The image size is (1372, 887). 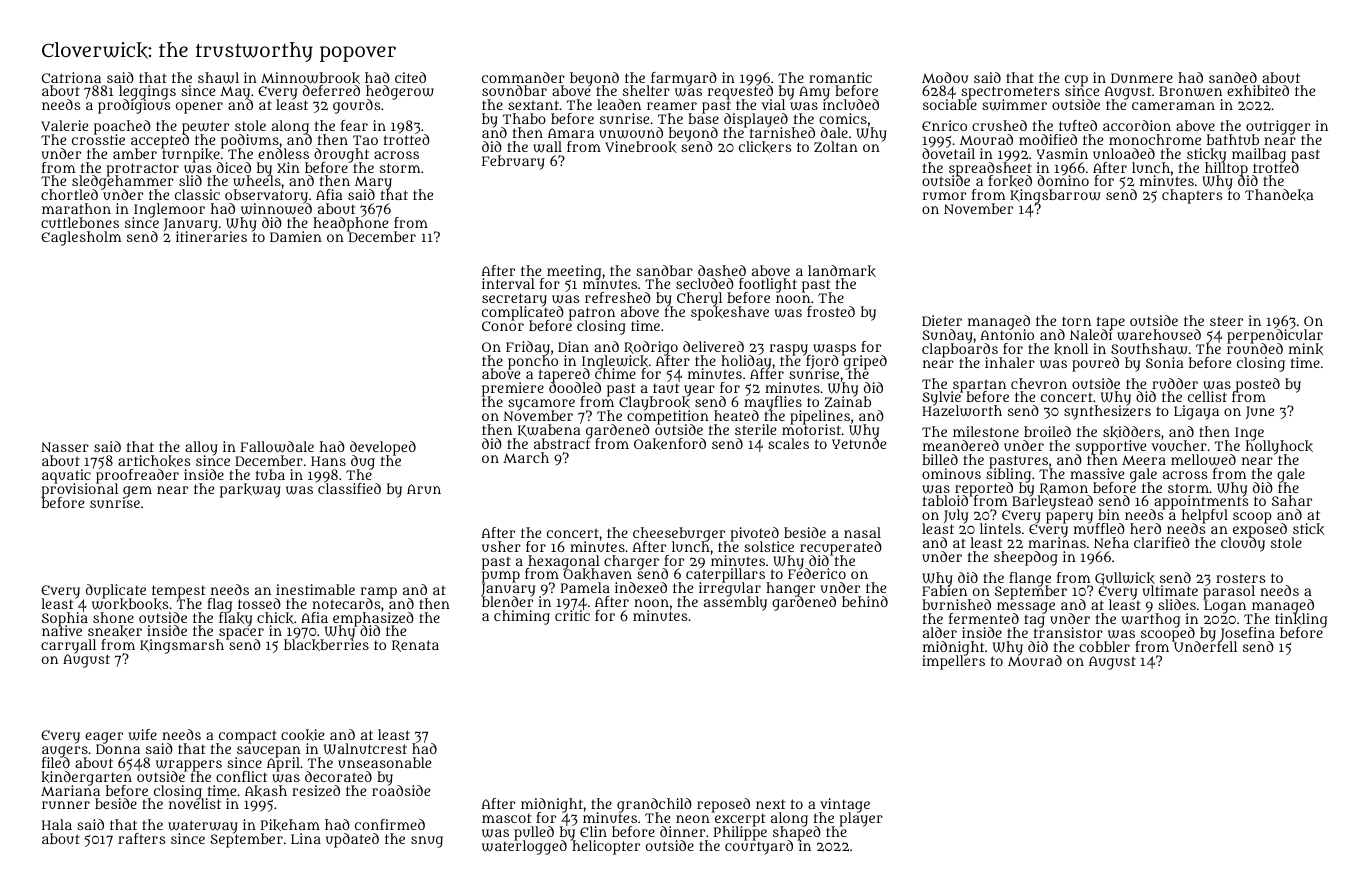 What do you see at coordinates (961, 445) in the document?
I see `meandered` at bounding box center [961, 445].
